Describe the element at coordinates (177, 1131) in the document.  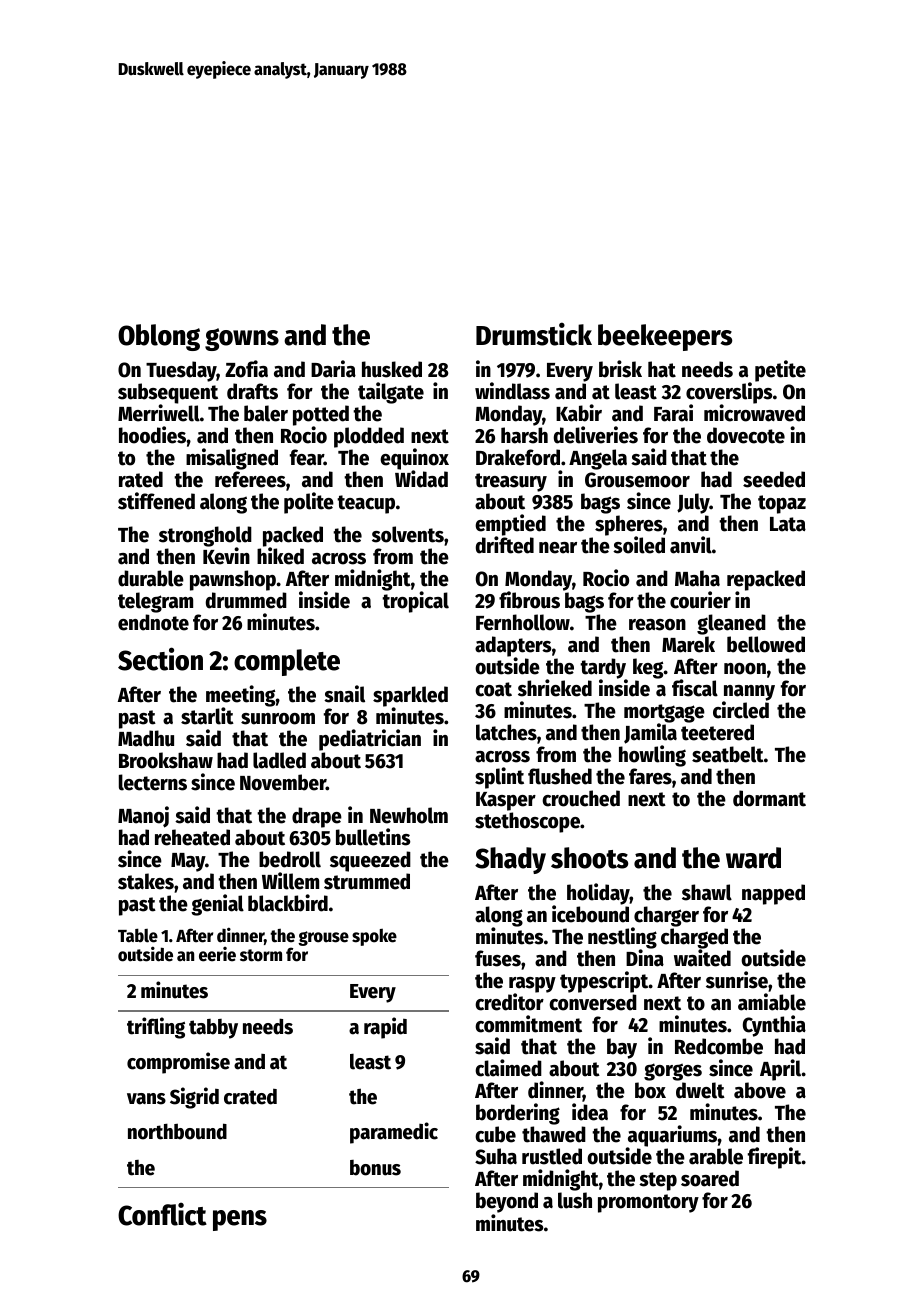
I see `northbound` at that location.
